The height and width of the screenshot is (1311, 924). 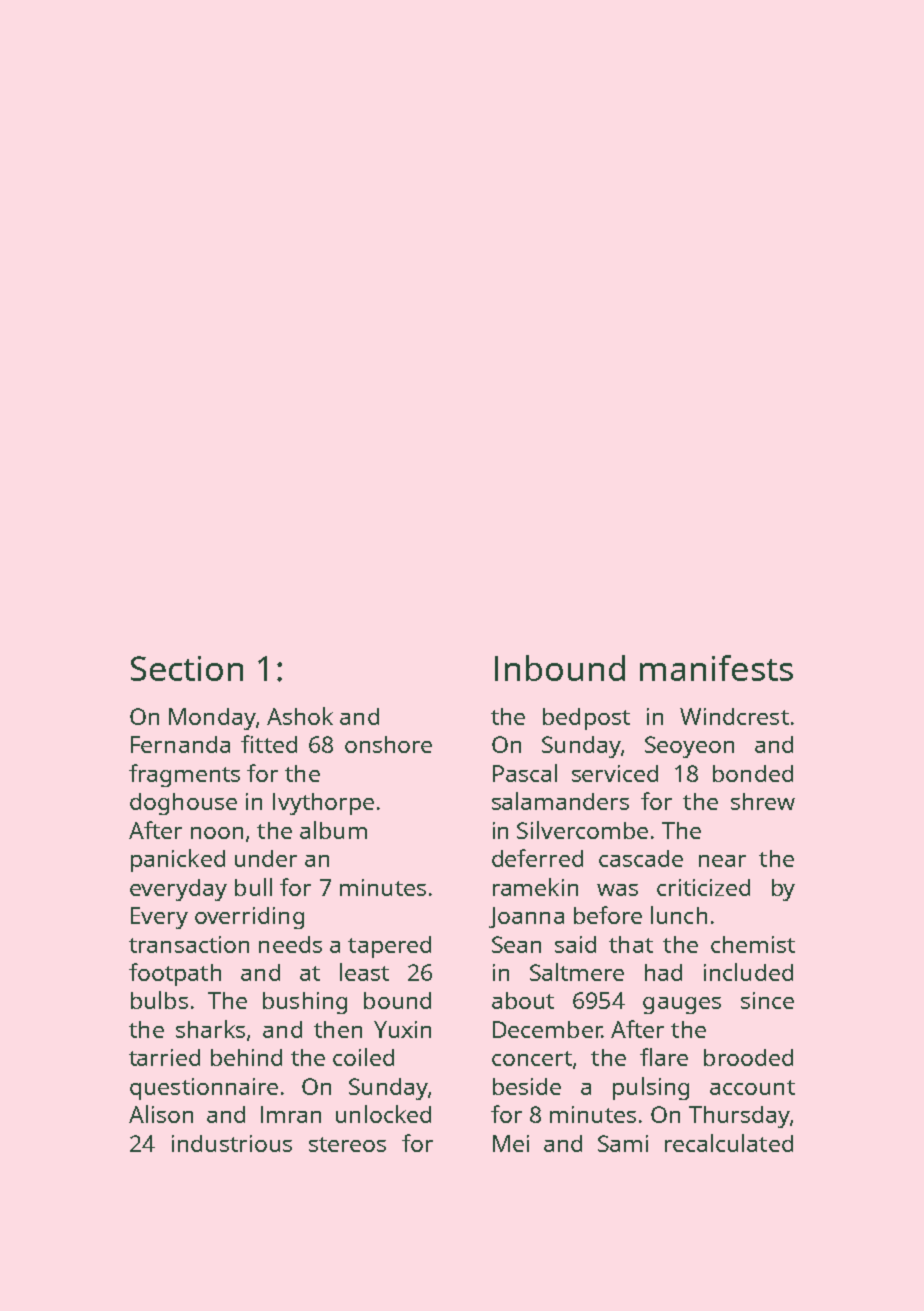 I want to click on fitted, so click(x=269, y=744).
